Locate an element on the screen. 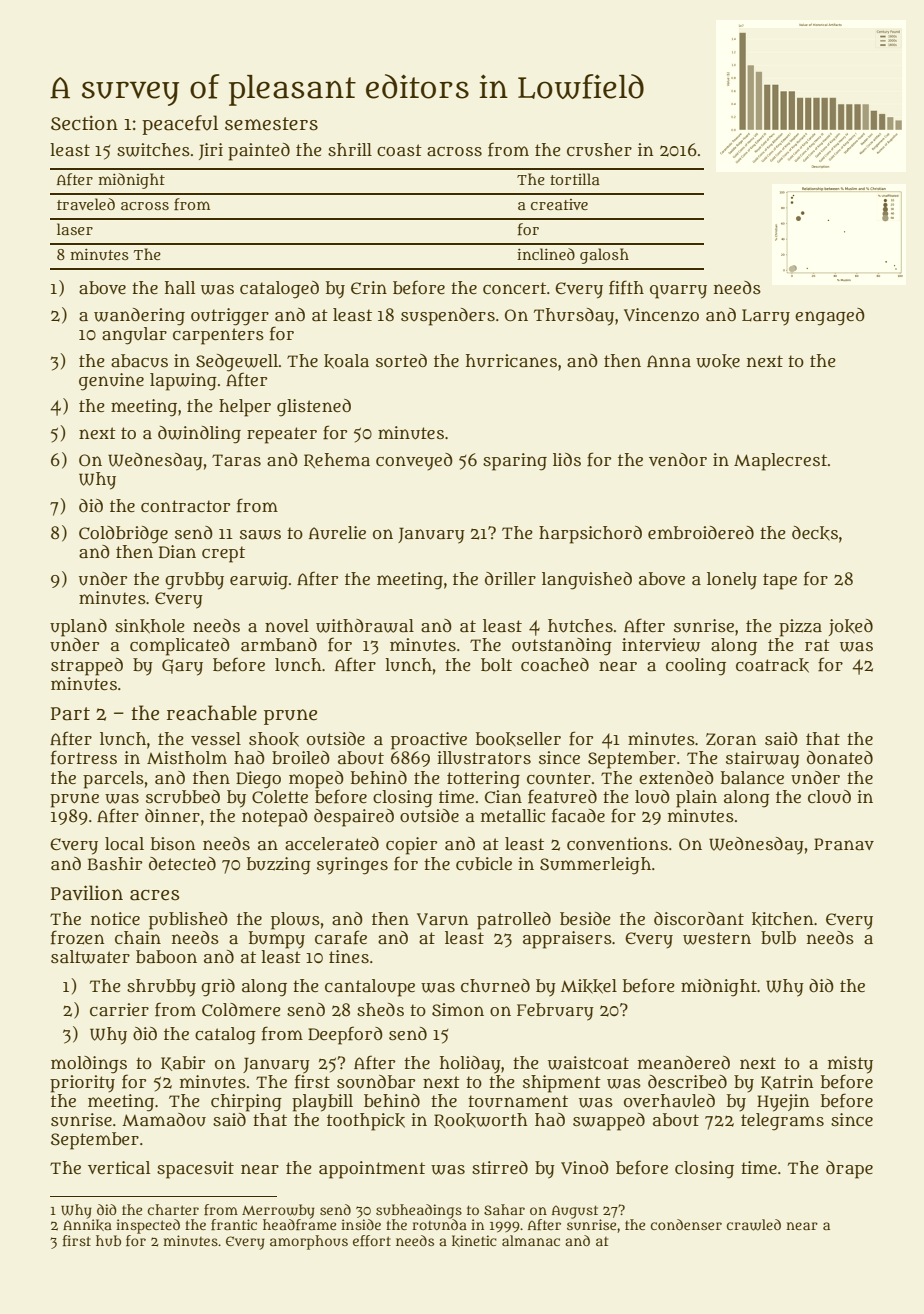  outrigger is located at coordinates (230, 317).
